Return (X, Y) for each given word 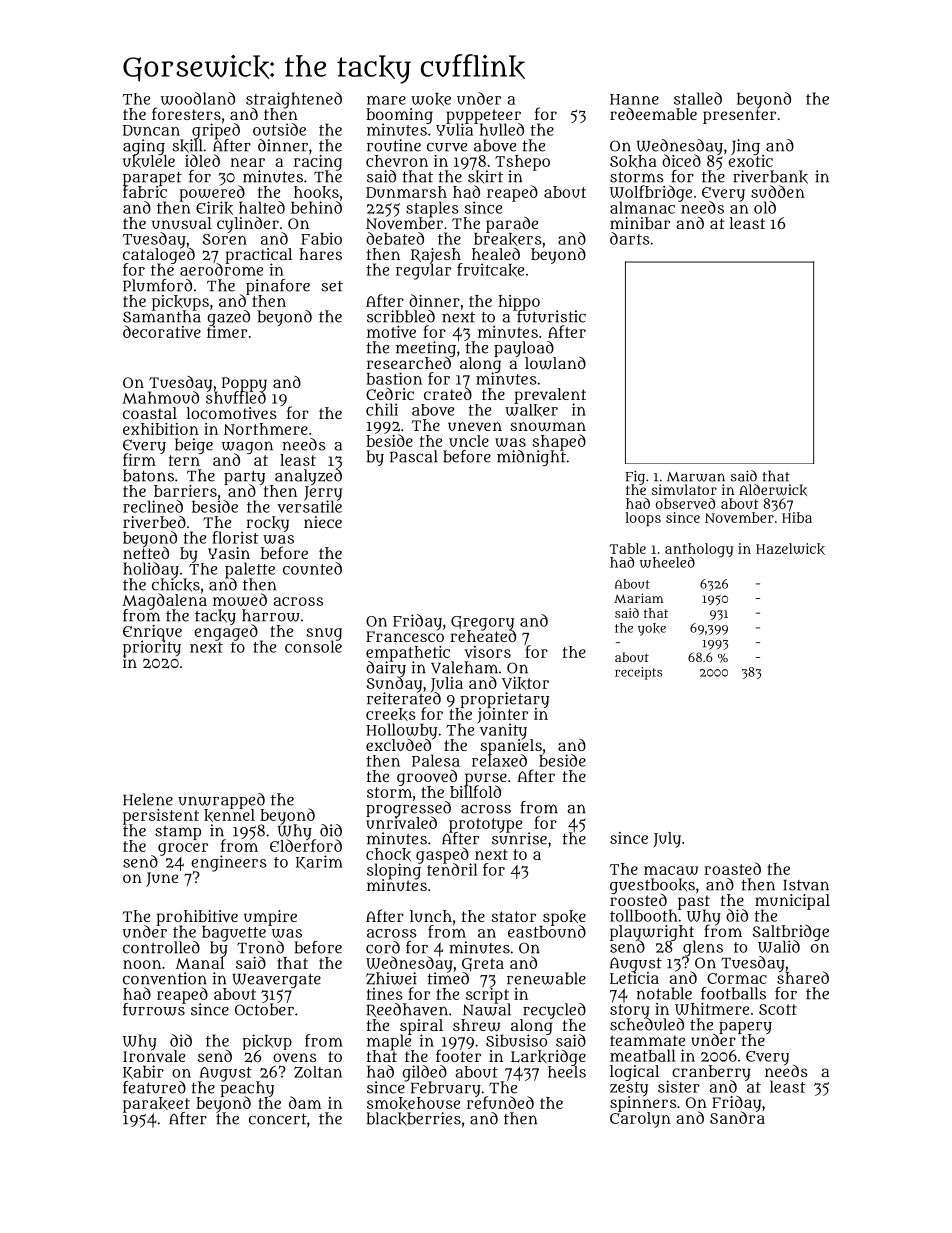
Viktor (525, 683)
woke (431, 99)
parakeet (156, 1104)
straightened (294, 100)
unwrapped (221, 801)
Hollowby (401, 731)
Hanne (634, 99)
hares (320, 254)
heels (567, 1072)
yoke (652, 629)
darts (630, 238)
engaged (226, 633)
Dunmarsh (406, 192)
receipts (638, 673)
